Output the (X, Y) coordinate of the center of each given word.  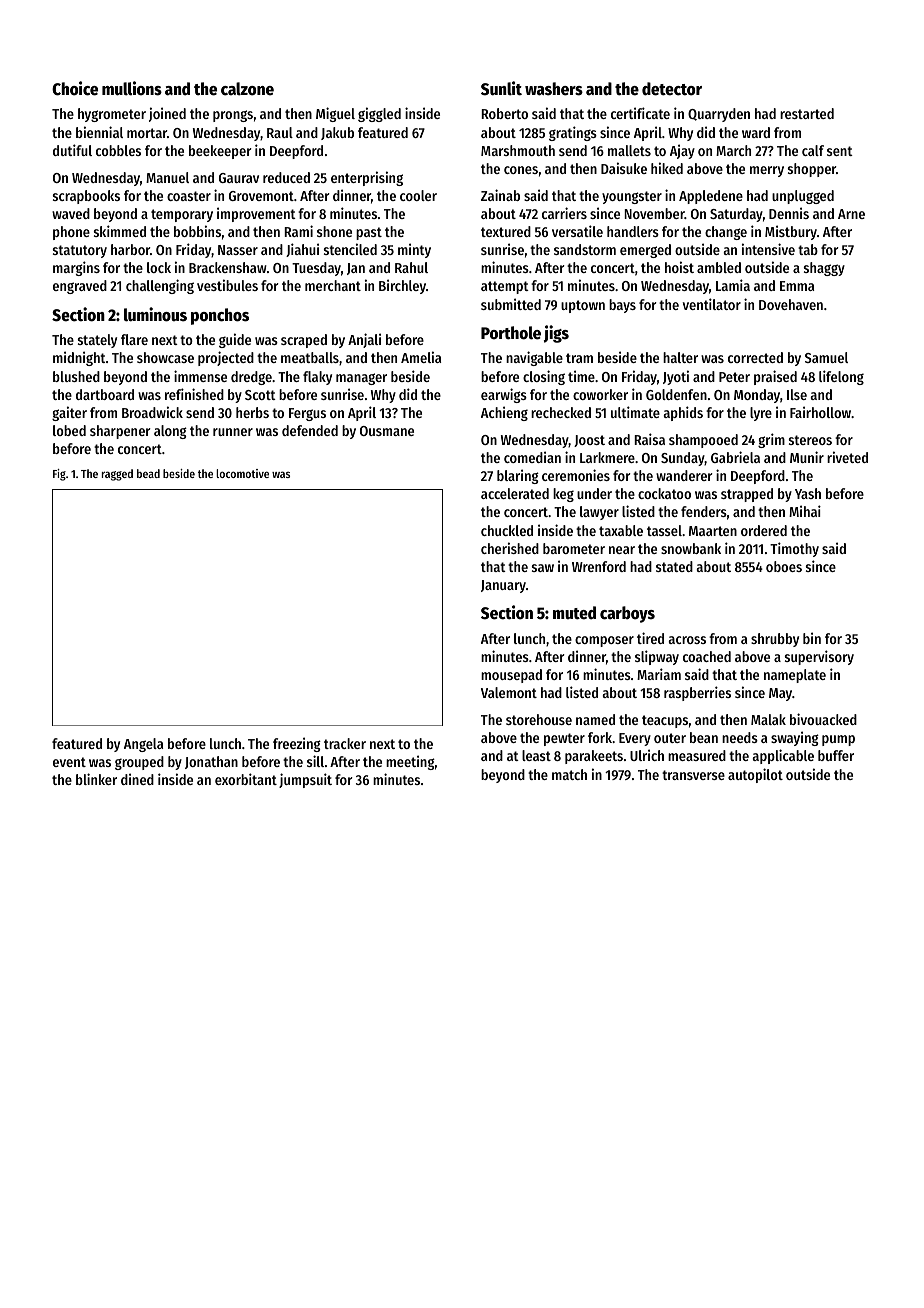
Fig (59, 475)
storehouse (539, 719)
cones (521, 170)
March (733, 150)
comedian (532, 457)
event (69, 762)
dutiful (72, 150)
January (503, 586)
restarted (807, 113)
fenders (704, 511)
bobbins (197, 231)
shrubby (775, 640)
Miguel (335, 114)
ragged (117, 475)
